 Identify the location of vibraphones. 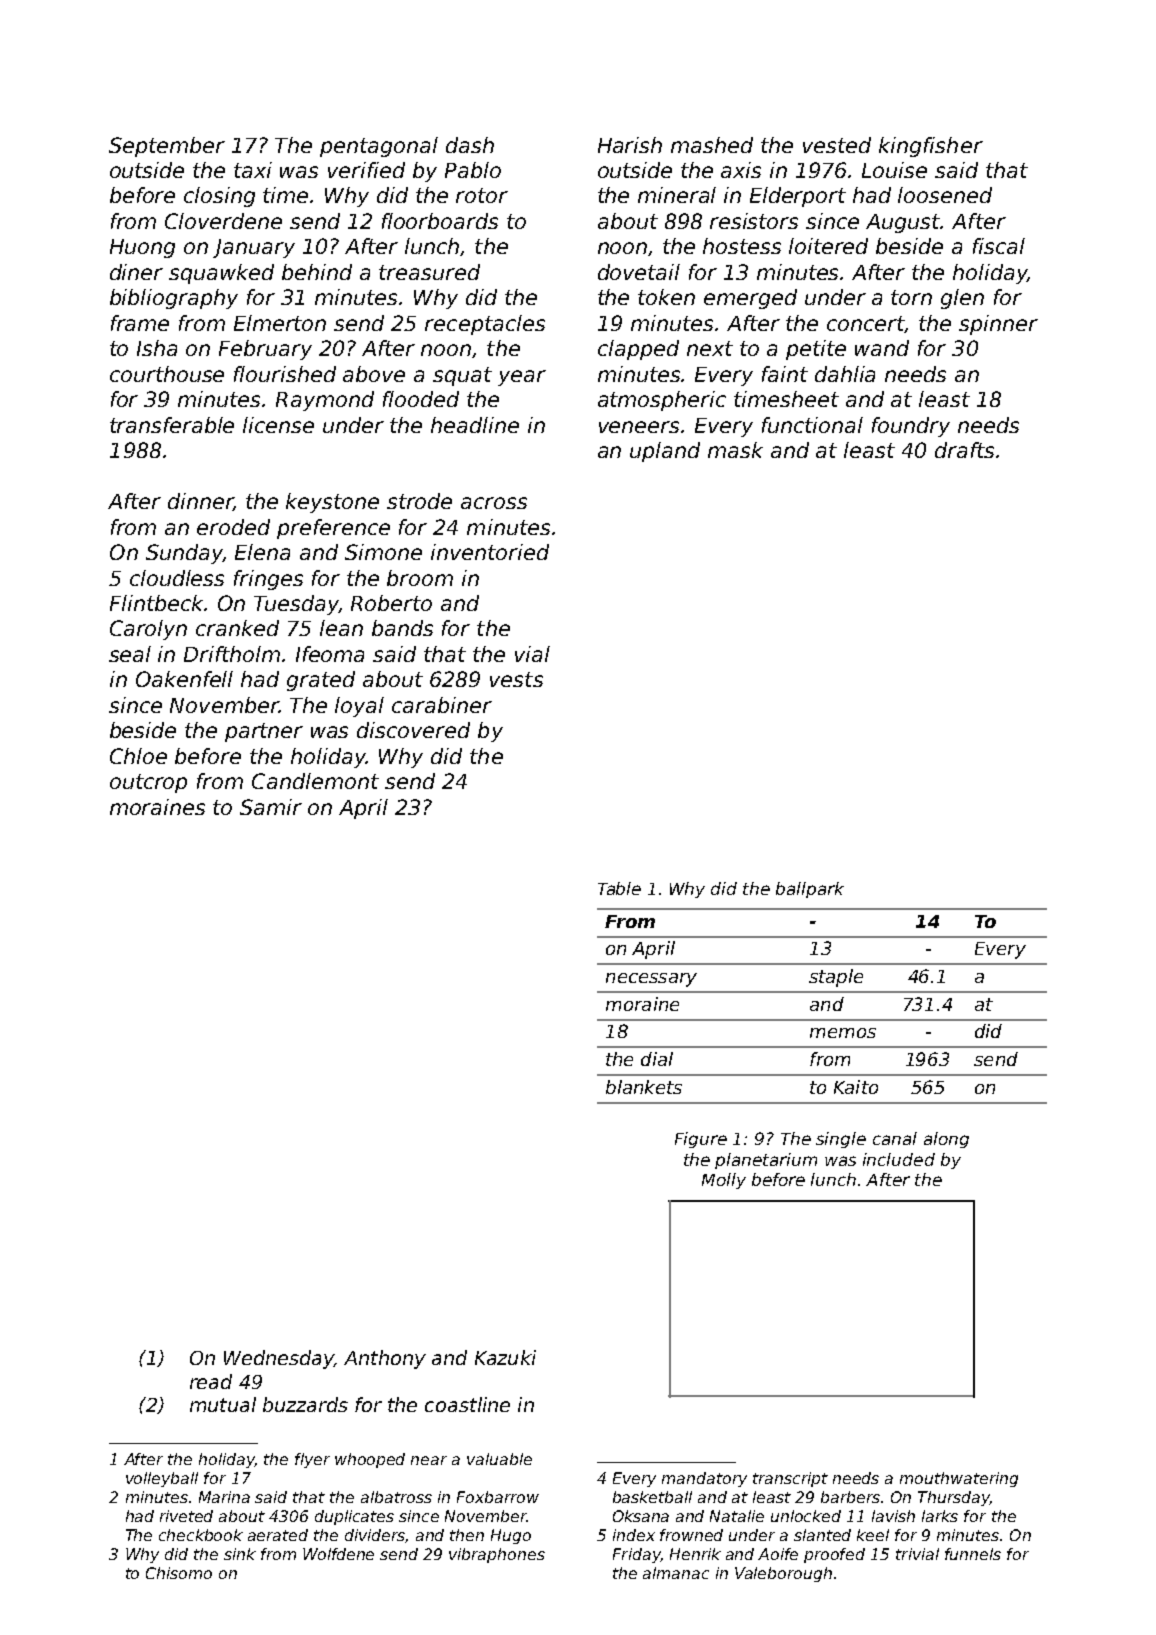
(497, 1555).
